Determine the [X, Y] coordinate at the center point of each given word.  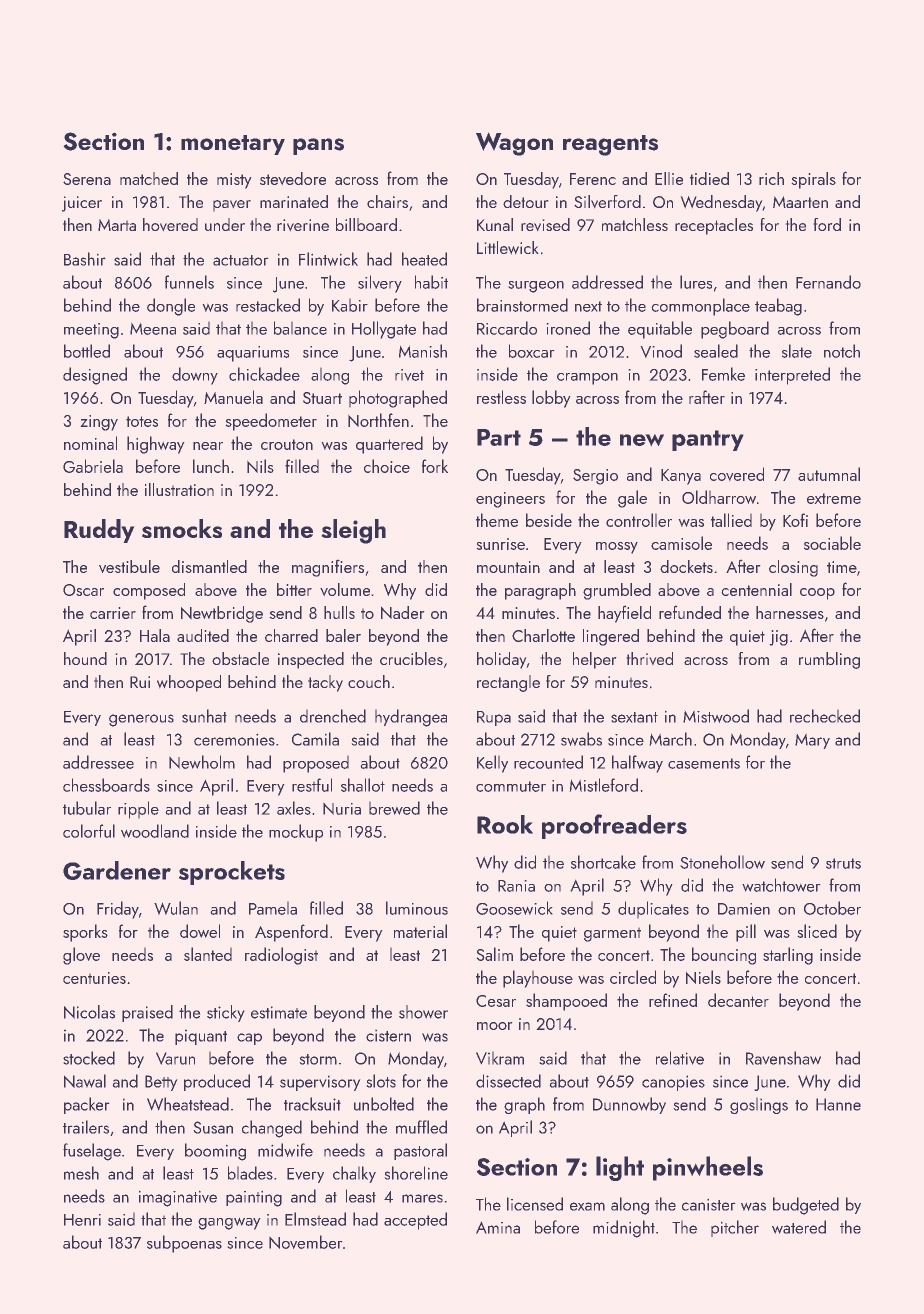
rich [771, 178]
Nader [402, 612]
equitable [660, 330]
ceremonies [234, 740]
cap [249, 1039]
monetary [233, 145]
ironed [568, 328]
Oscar [83, 590]
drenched [333, 716]
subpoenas [184, 1244]
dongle [171, 307]
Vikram [500, 1058]
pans [318, 146]
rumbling [829, 660]
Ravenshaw [783, 1058]
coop [817, 594]
